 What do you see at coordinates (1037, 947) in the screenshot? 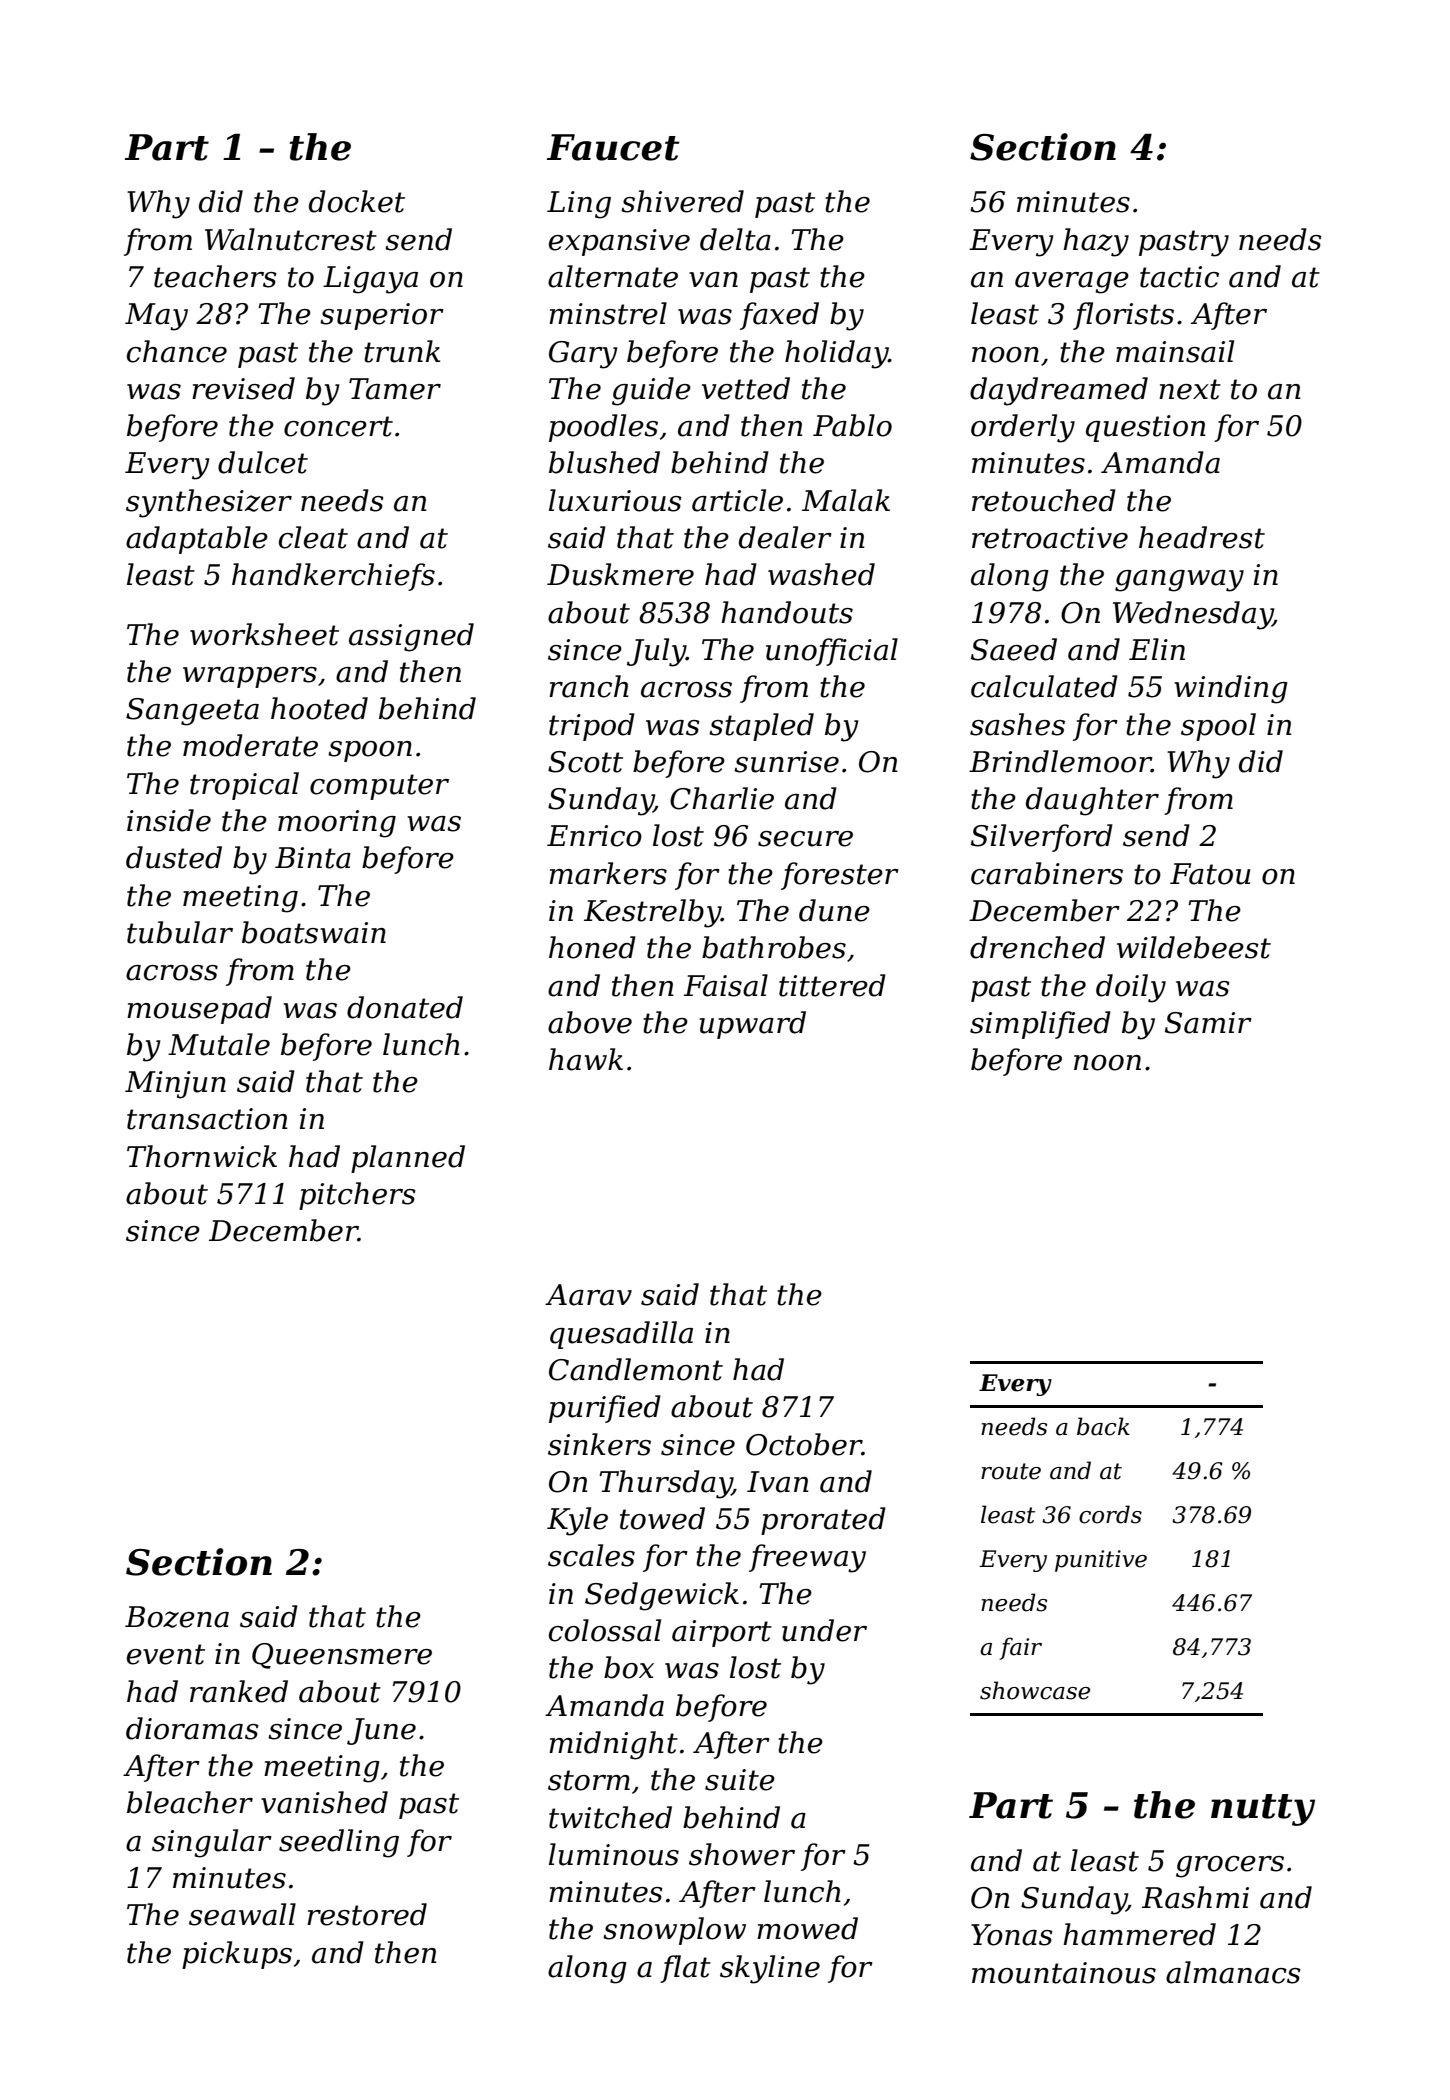
I see `drenched` at bounding box center [1037, 947].
